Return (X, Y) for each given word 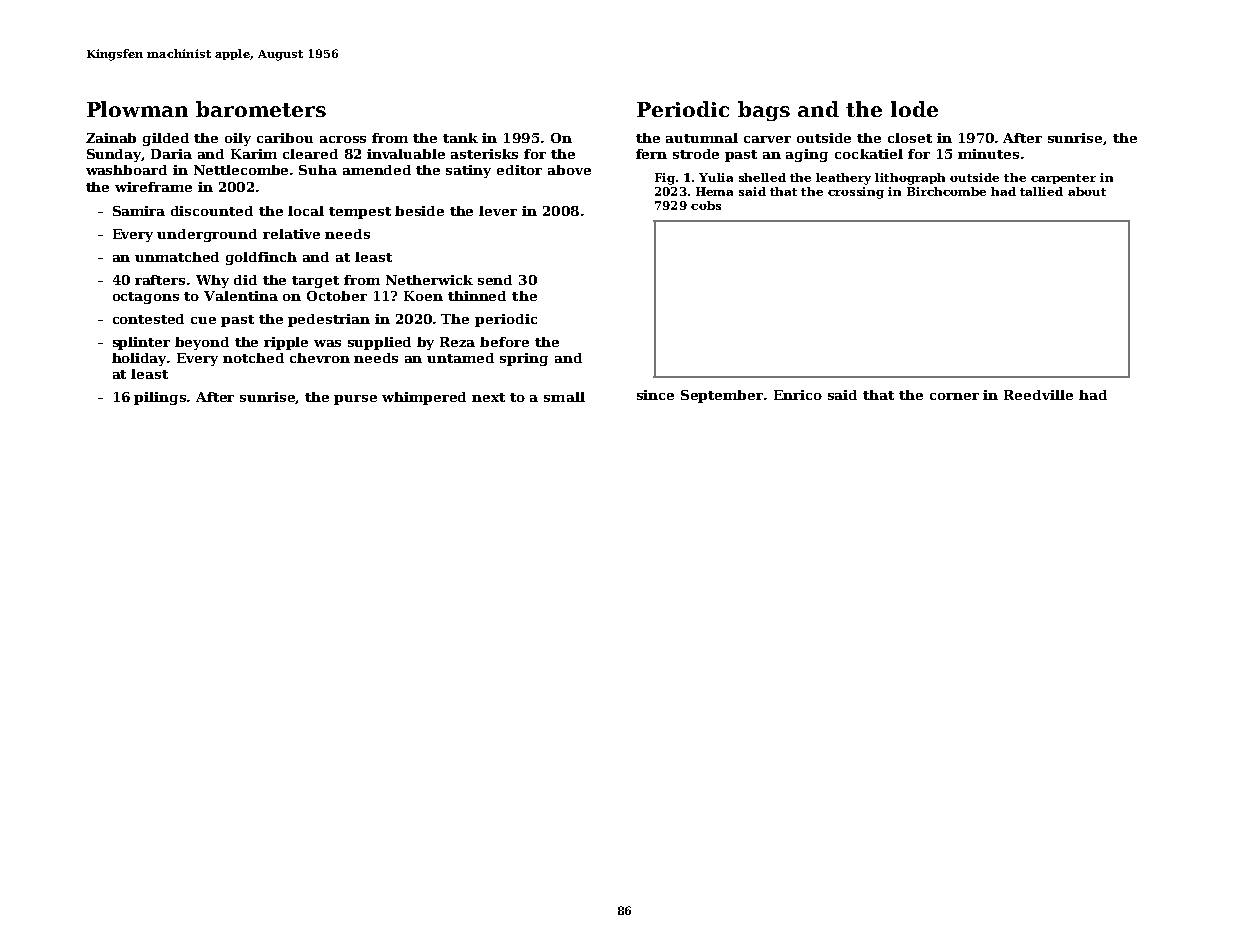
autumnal (702, 138)
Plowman (137, 109)
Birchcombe (946, 191)
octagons (146, 298)
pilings (161, 398)
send (495, 280)
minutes (988, 154)
